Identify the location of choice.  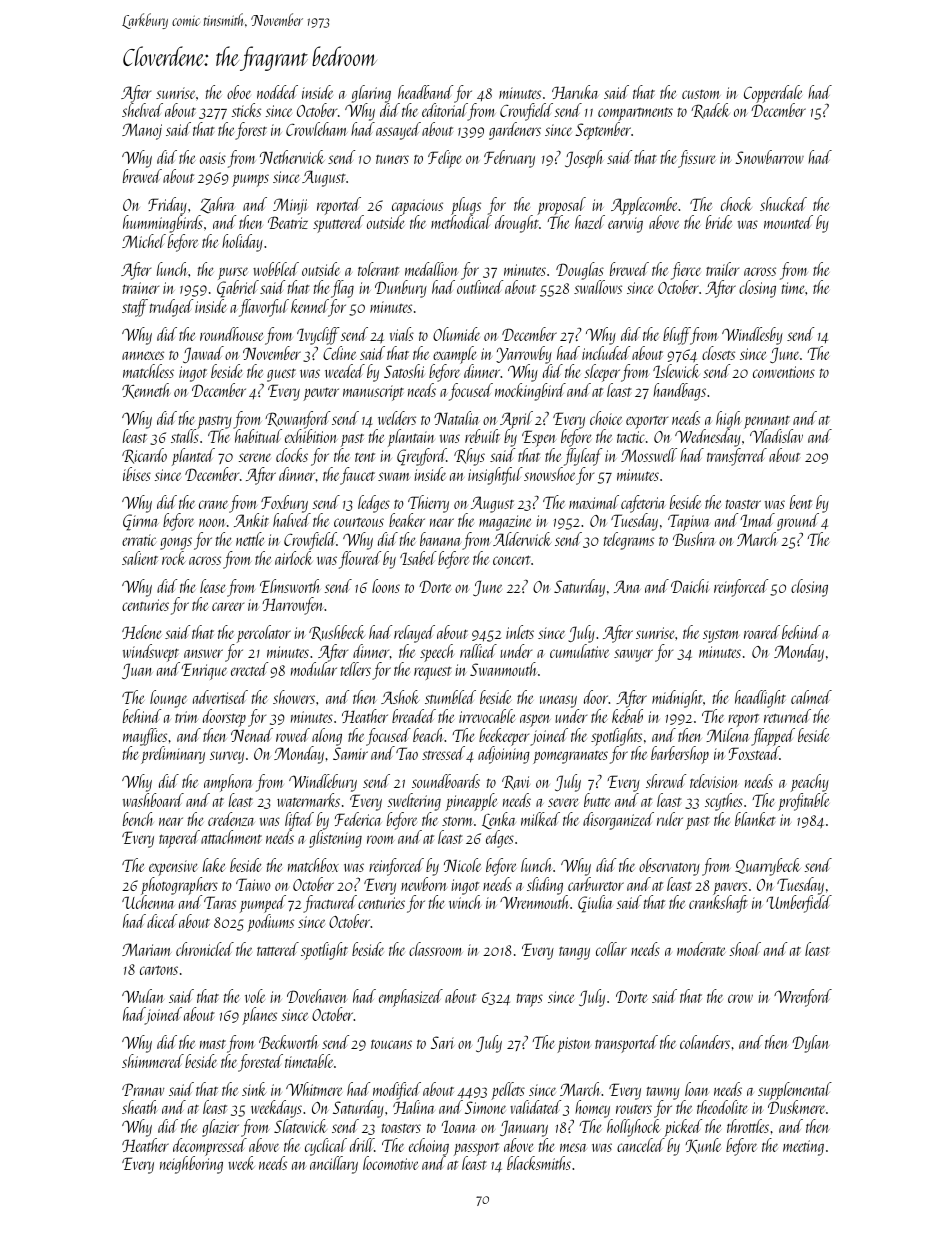
(606, 418).
